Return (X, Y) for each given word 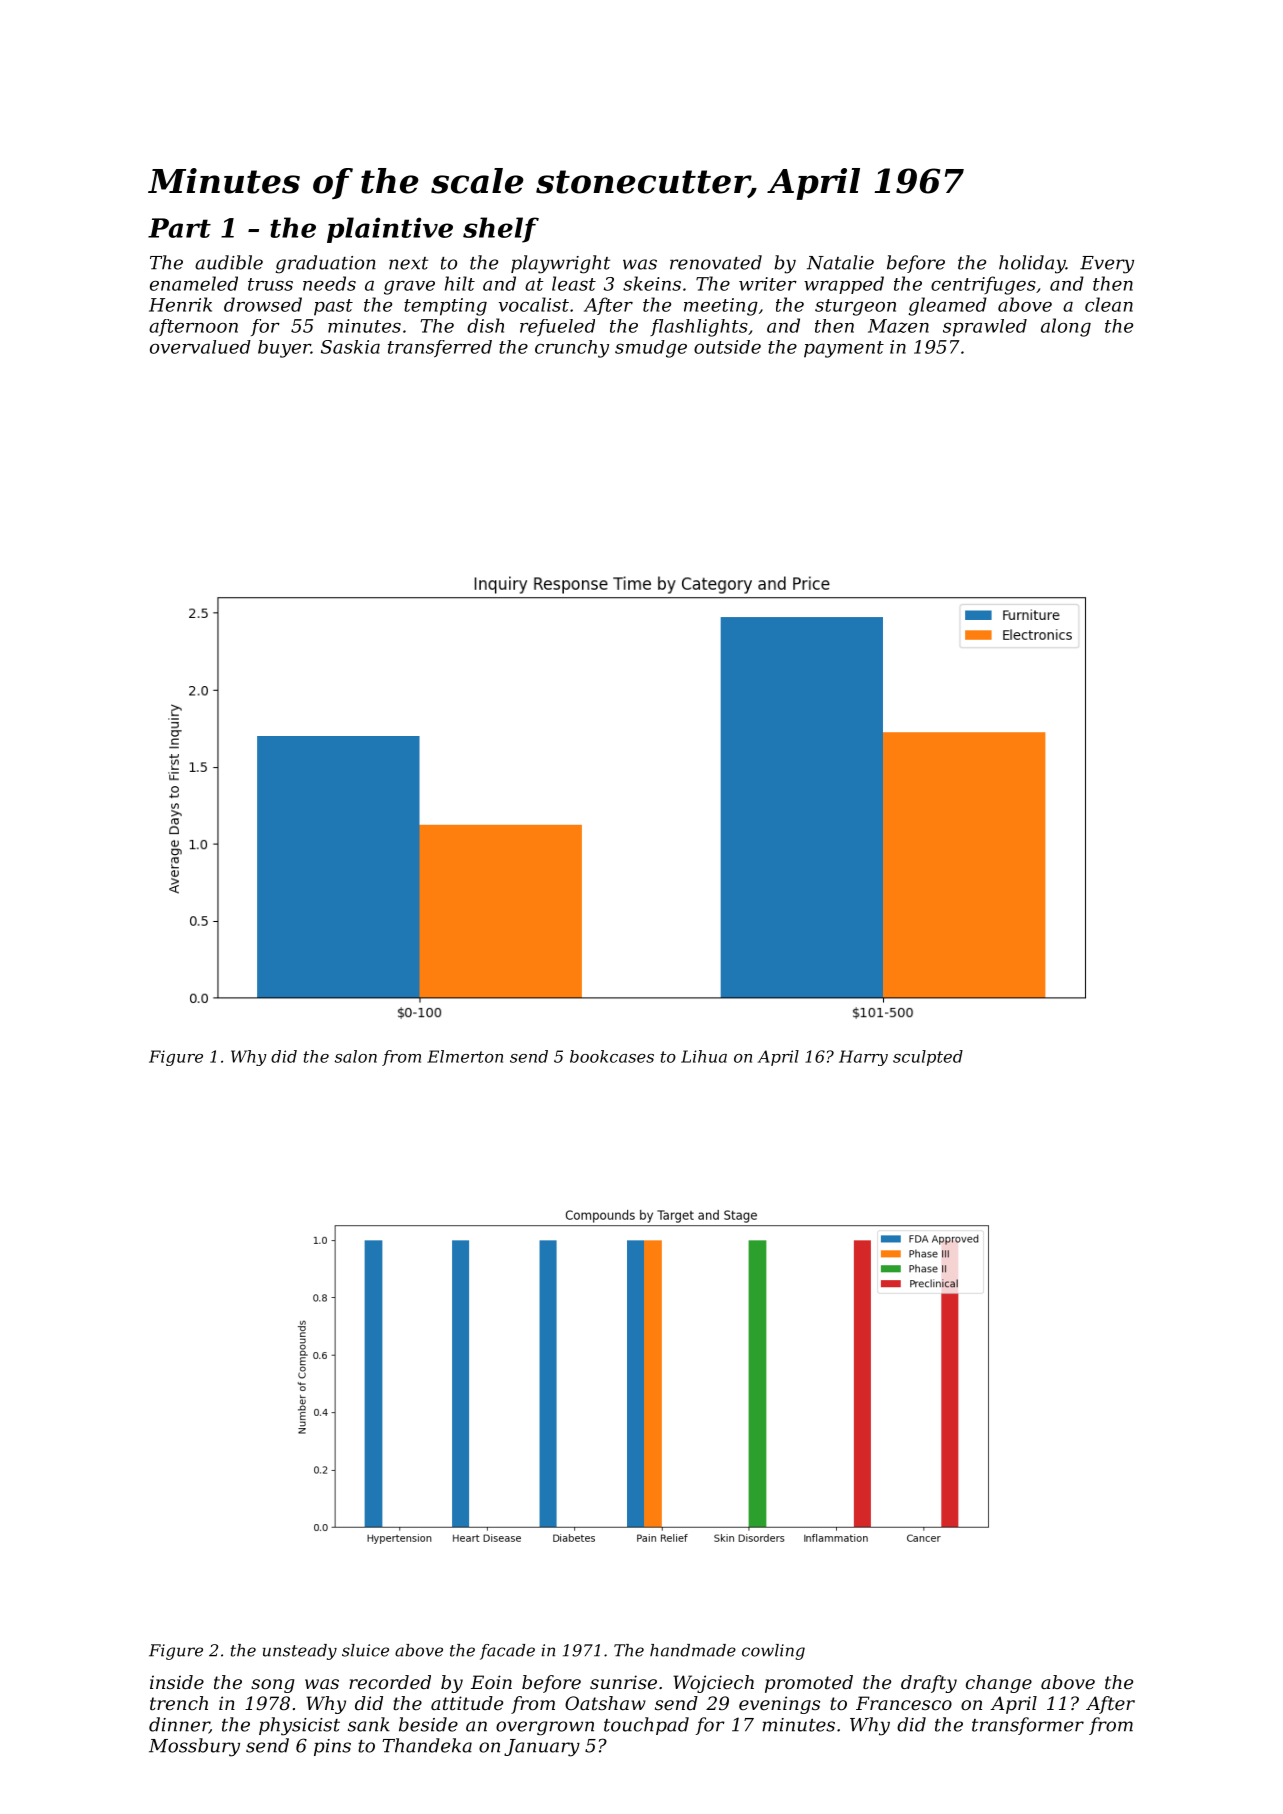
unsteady (300, 1652)
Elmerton (465, 1056)
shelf (501, 230)
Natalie (840, 262)
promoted (809, 1684)
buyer (284, 349)
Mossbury (194, 1747)
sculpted (928, 1058)
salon (356, 1056)
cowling (773, 1652)
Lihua (704, 1056)
